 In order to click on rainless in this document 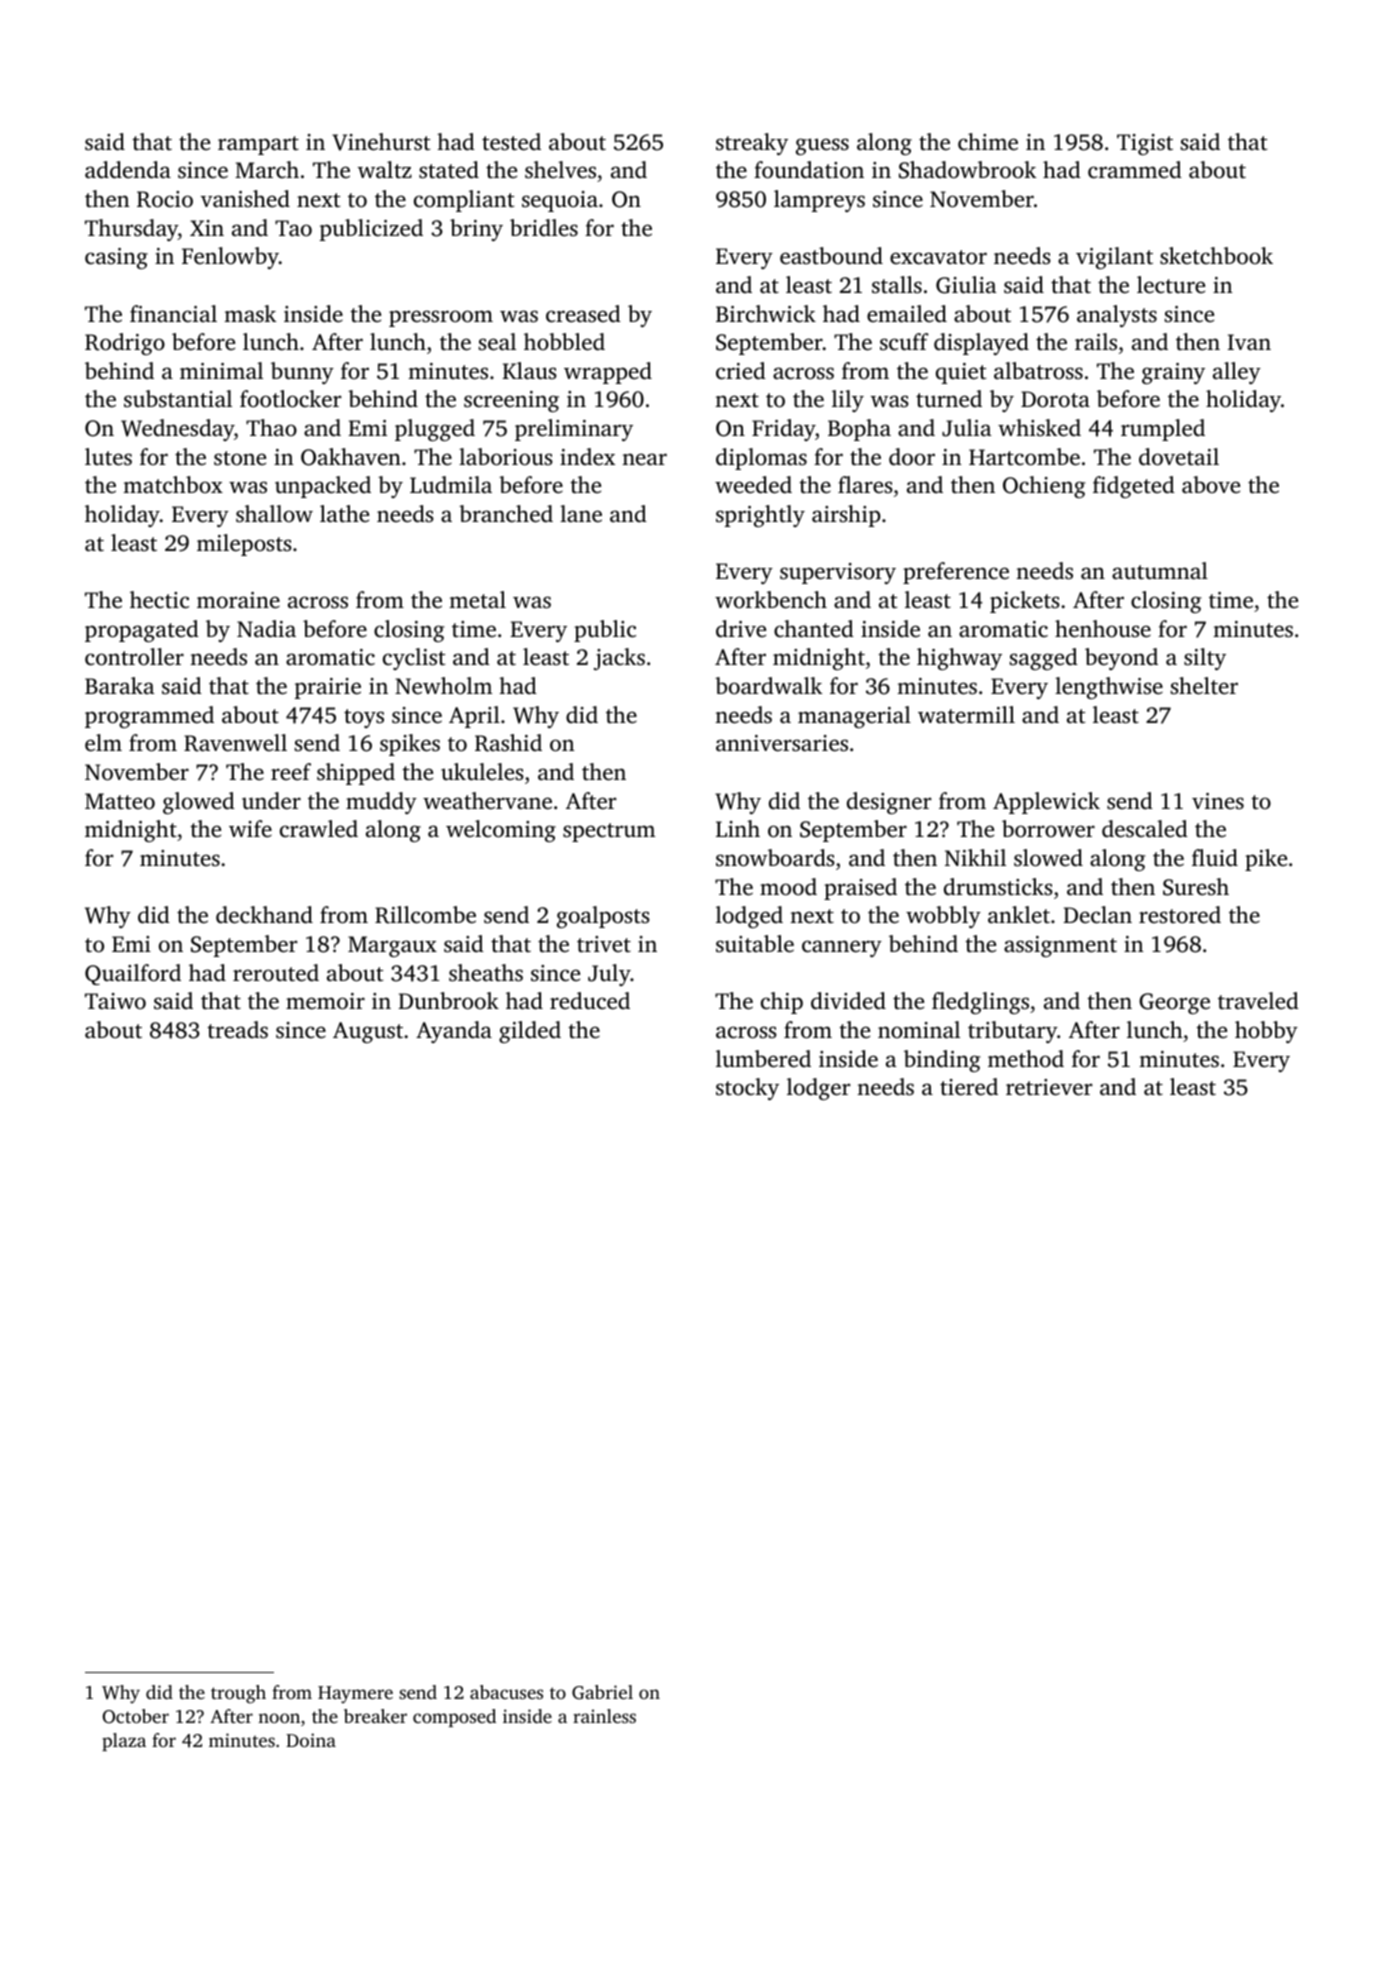, I will do `click(604, 1716)`.
